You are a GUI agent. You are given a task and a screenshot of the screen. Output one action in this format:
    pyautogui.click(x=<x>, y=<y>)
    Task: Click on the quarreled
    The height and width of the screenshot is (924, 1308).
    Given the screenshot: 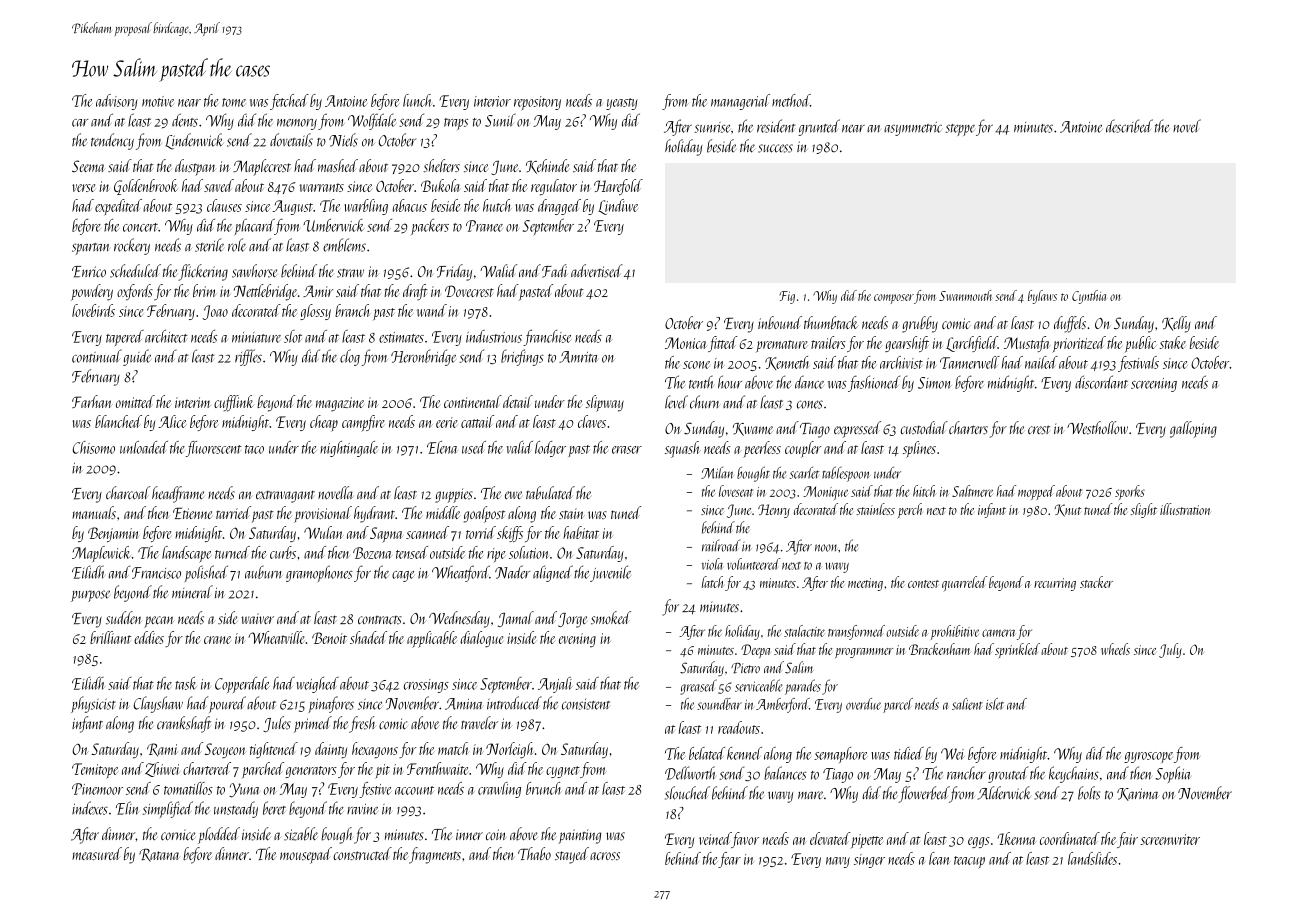 What is the action you would take?
    pyautogui.click(x=964, y=583)
